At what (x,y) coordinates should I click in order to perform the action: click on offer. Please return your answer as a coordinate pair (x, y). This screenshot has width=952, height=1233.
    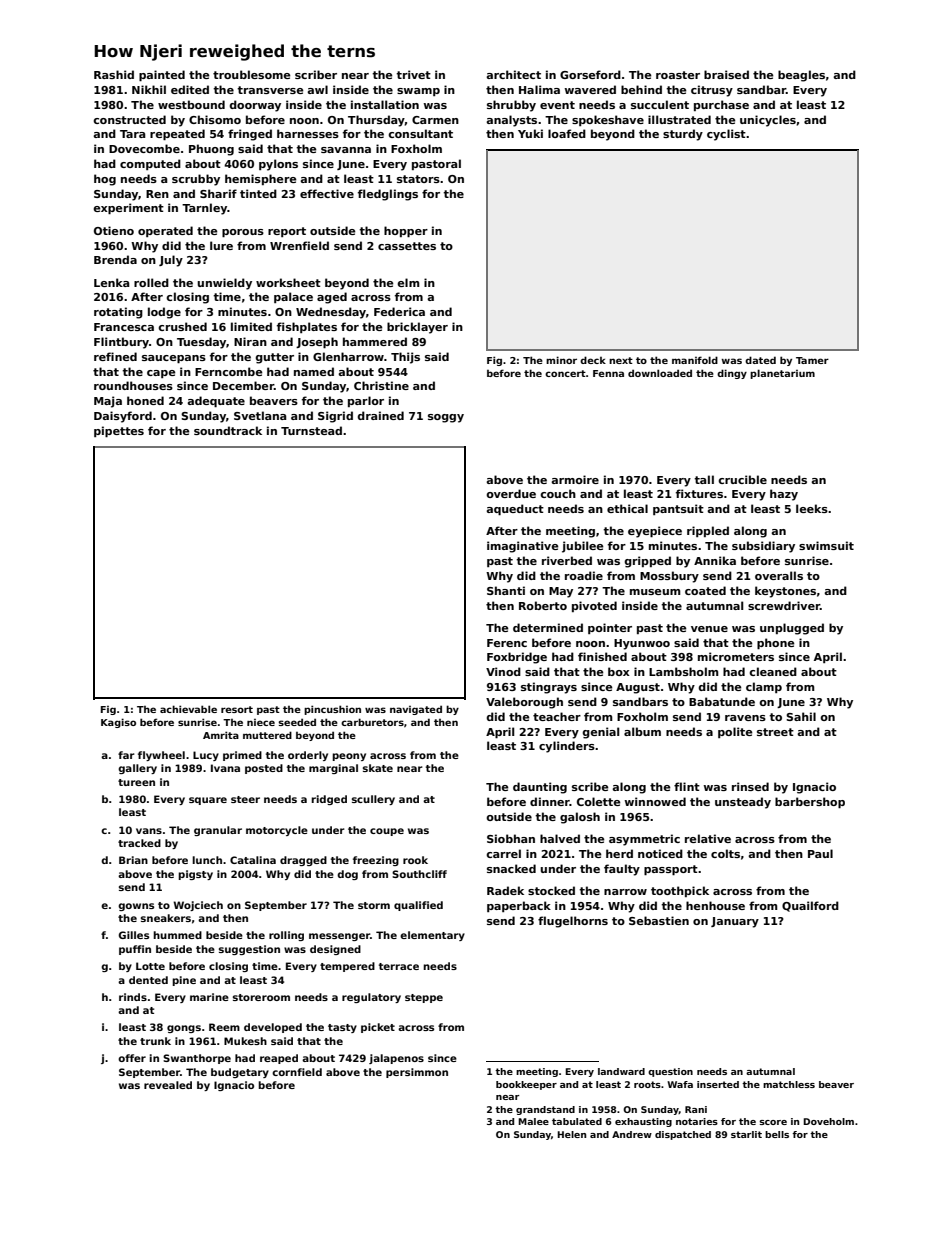
    Looking at the image, I should click on (132, 1058).
